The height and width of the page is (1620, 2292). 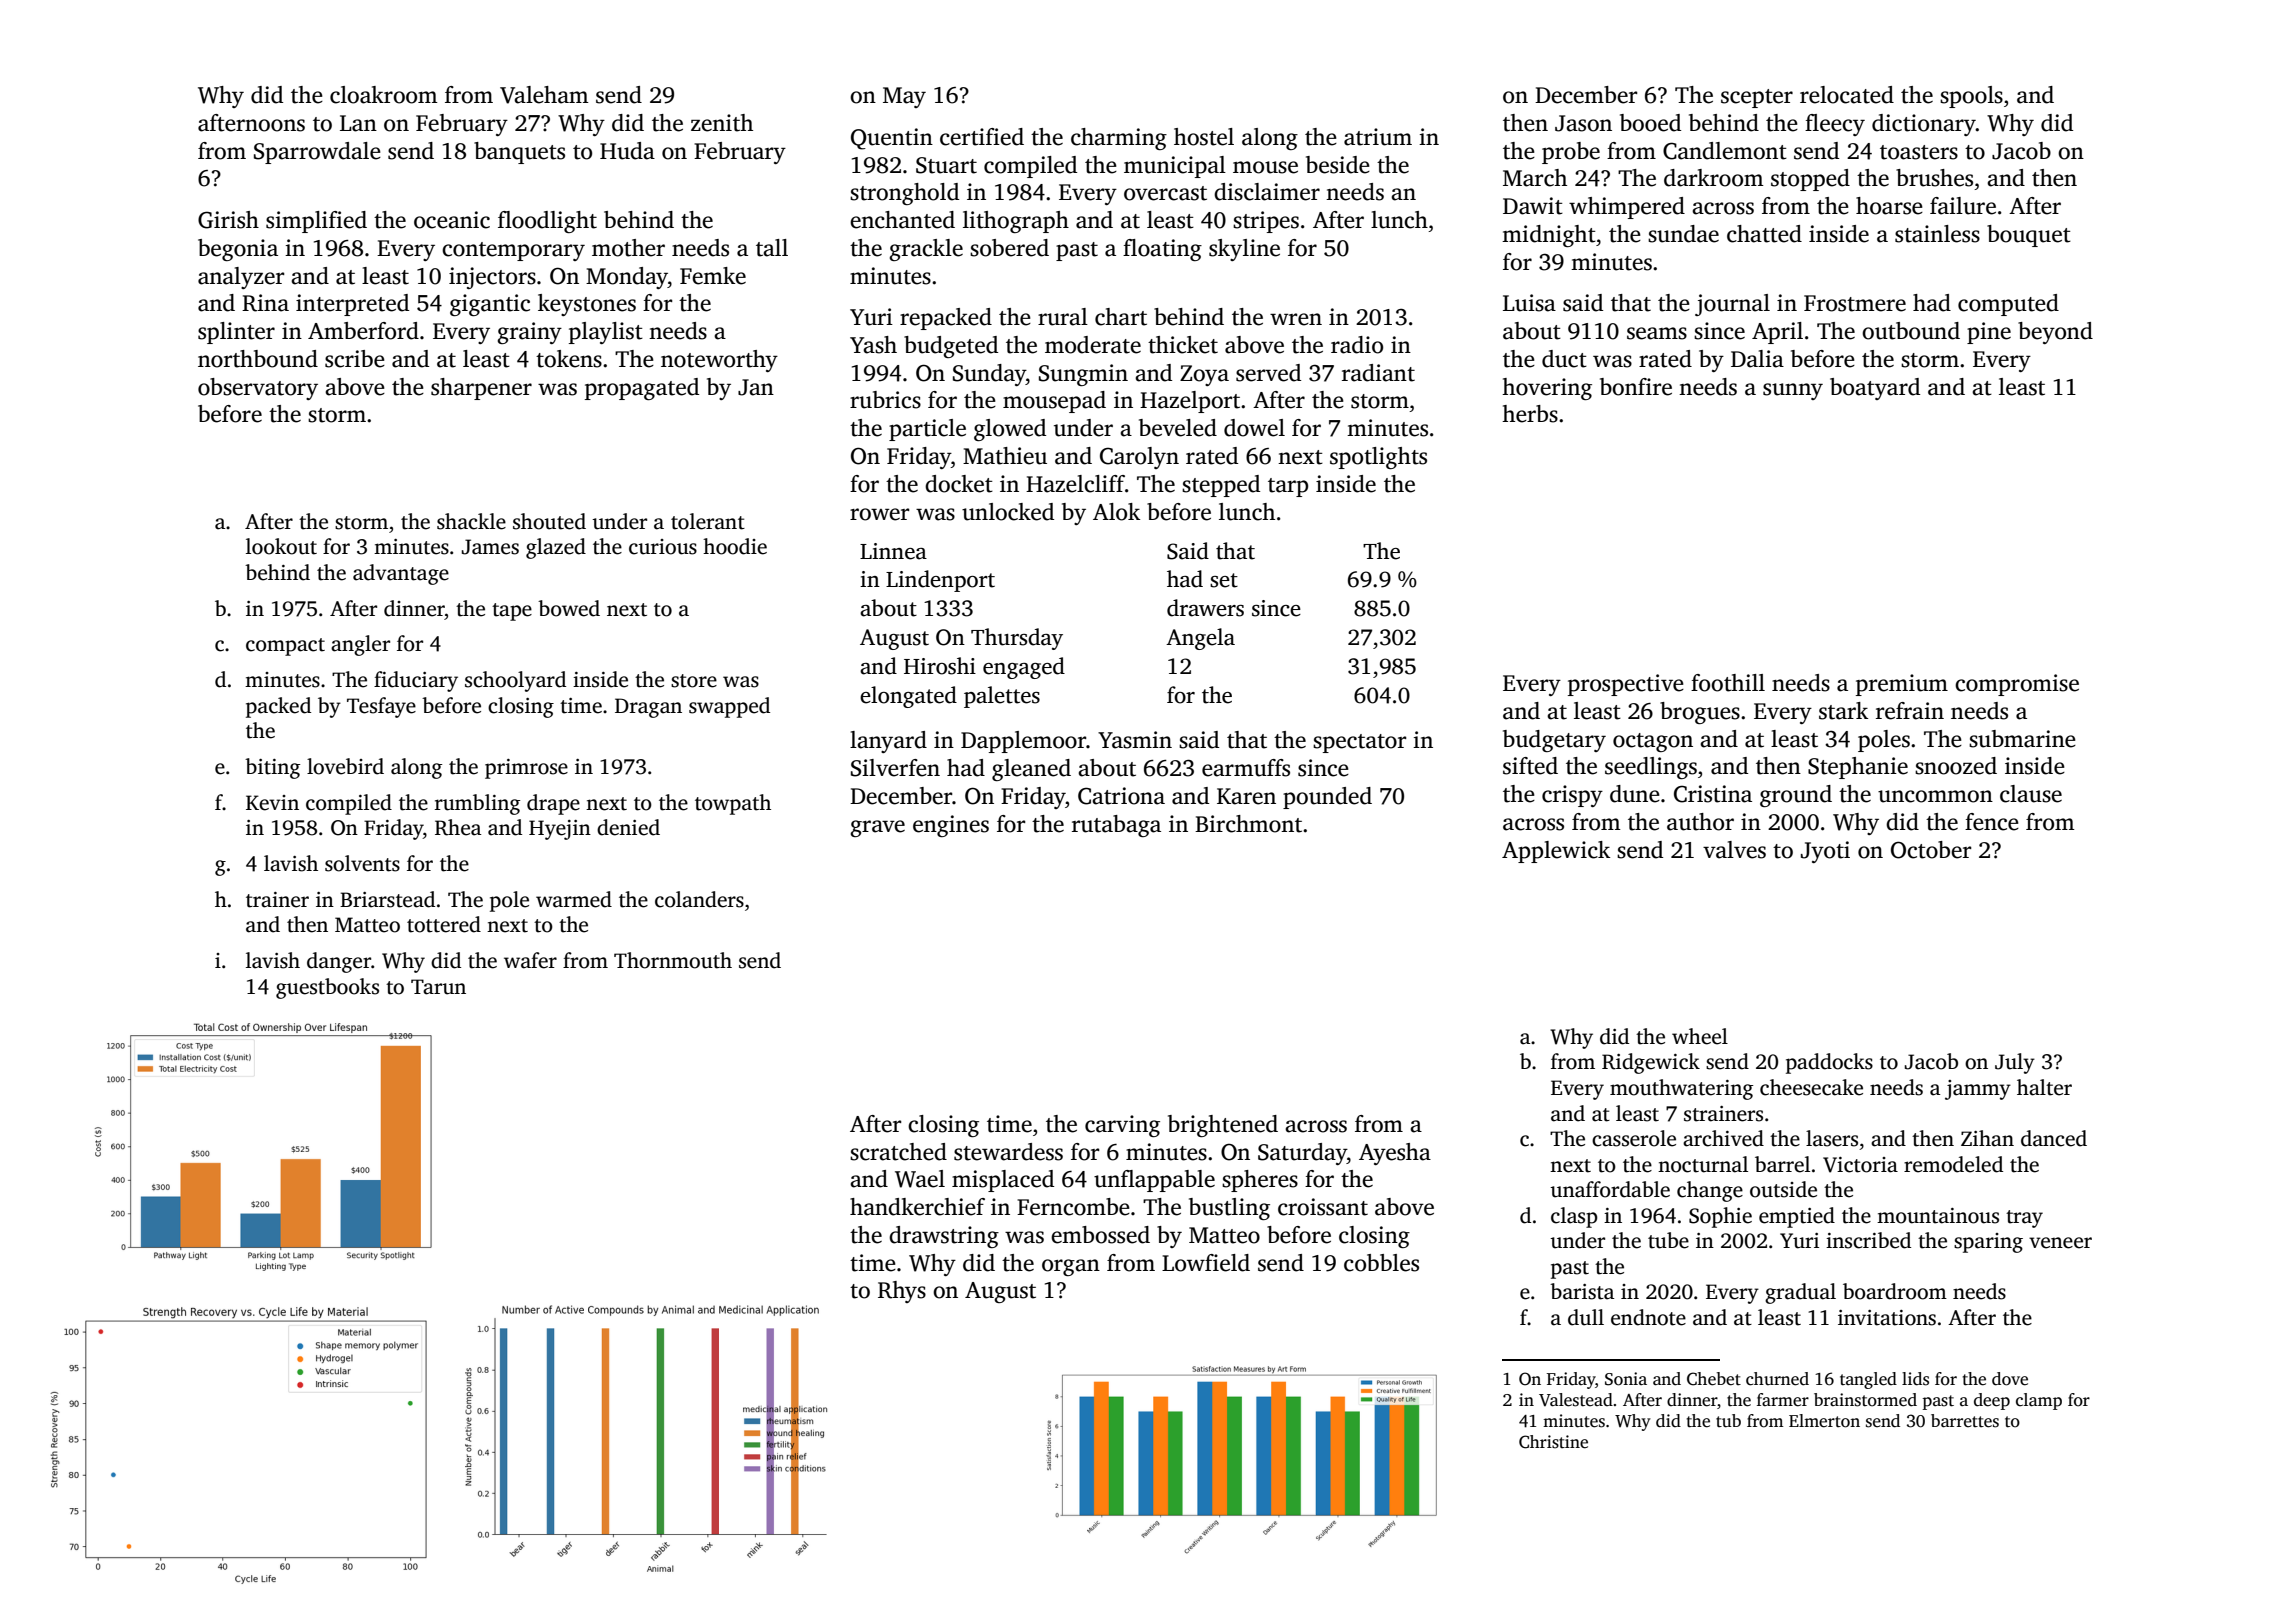 I want to click on paddocks, so click(x=1829, y=1063).
